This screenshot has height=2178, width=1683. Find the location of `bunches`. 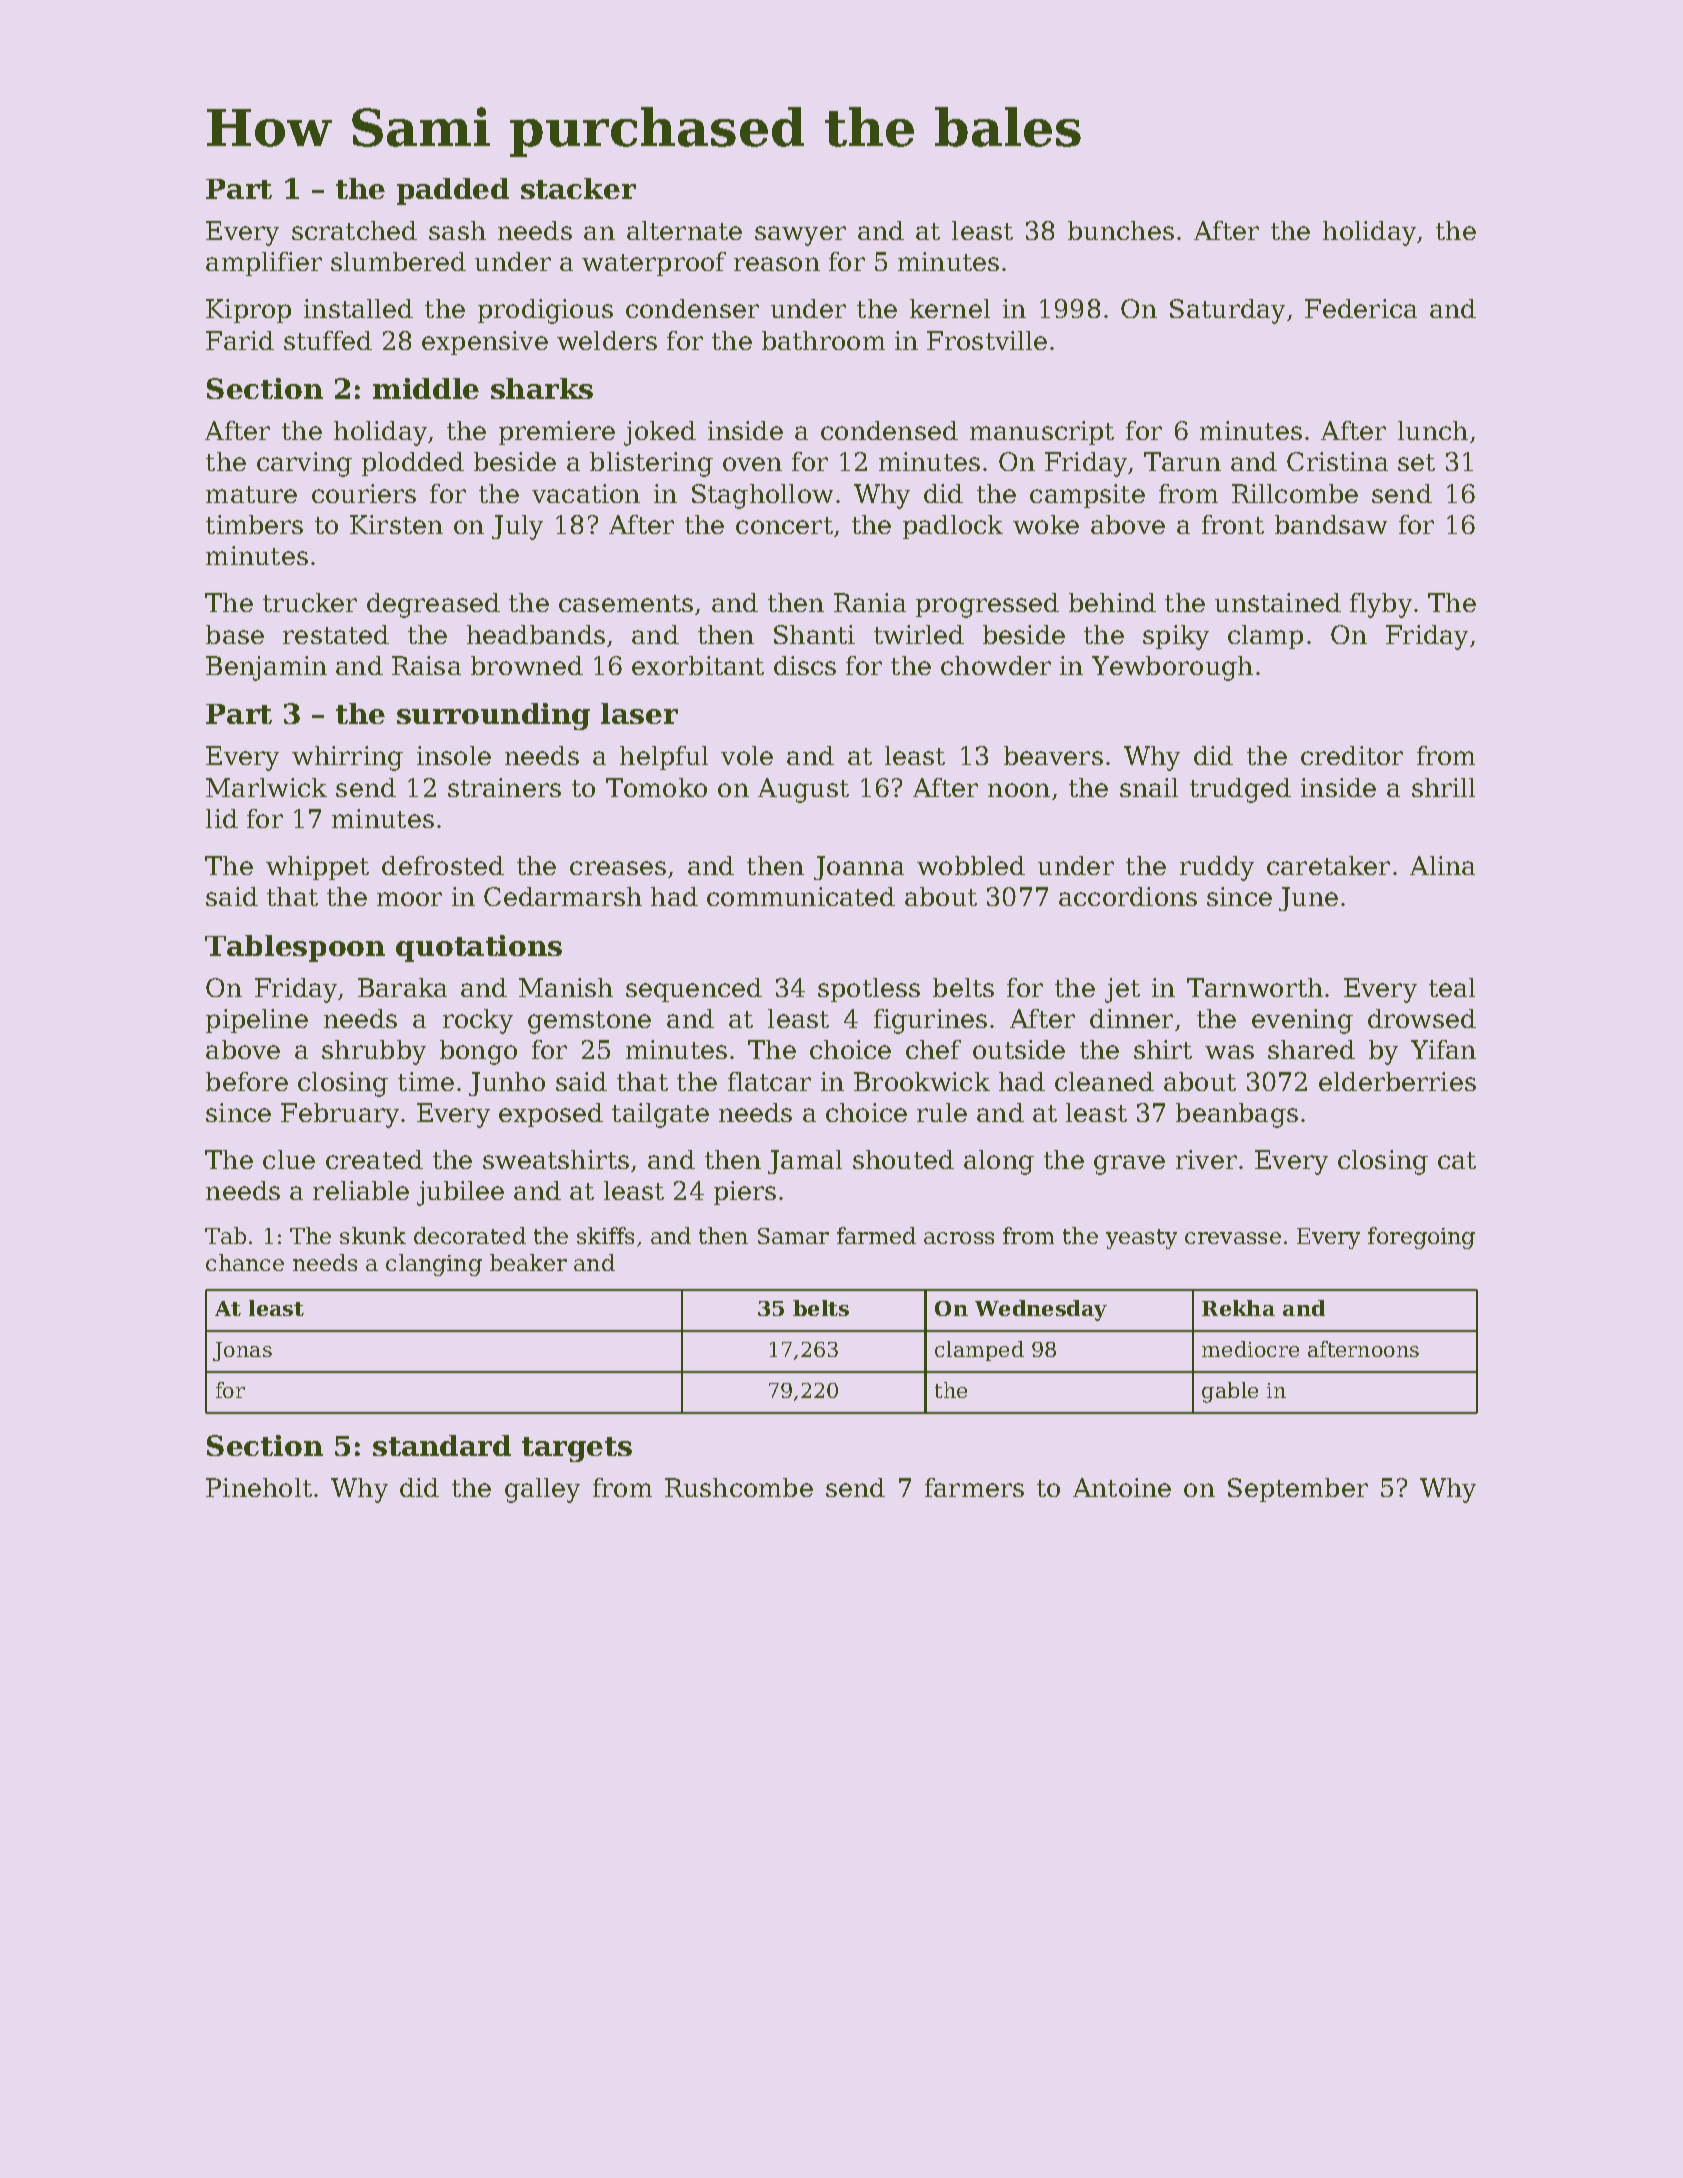

bunches is located at coordinates (1121, 230).
